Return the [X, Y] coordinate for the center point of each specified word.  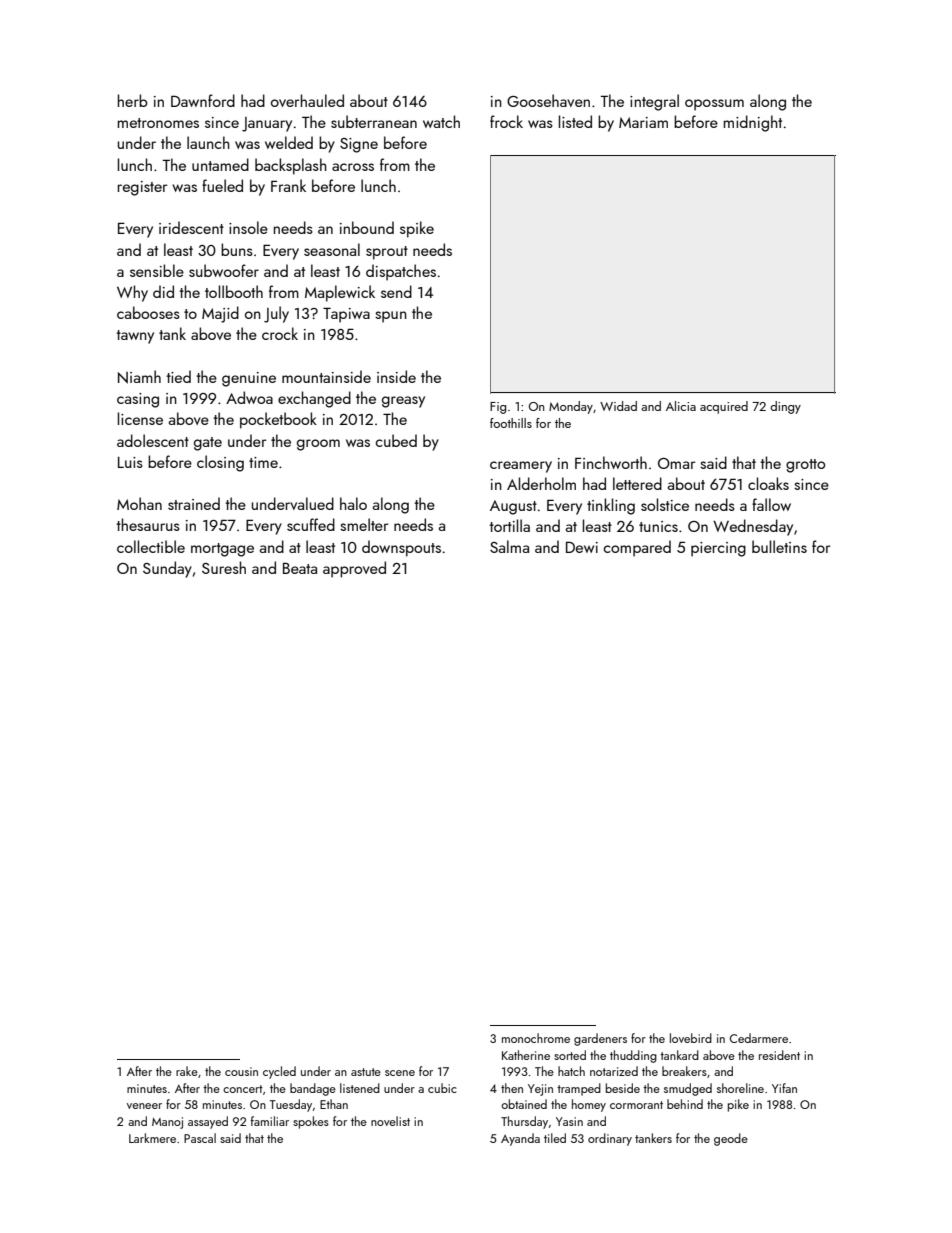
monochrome [536, 1038]
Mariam [643, 122]
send [396, 291]
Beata [300, 568]
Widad [618, 406]
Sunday [167, 569]
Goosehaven [548, 100]
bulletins [779, 546]
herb [133, 100]
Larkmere [152, 1138]
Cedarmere [759, 1038]
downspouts [401, 548]
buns [237, 249]
